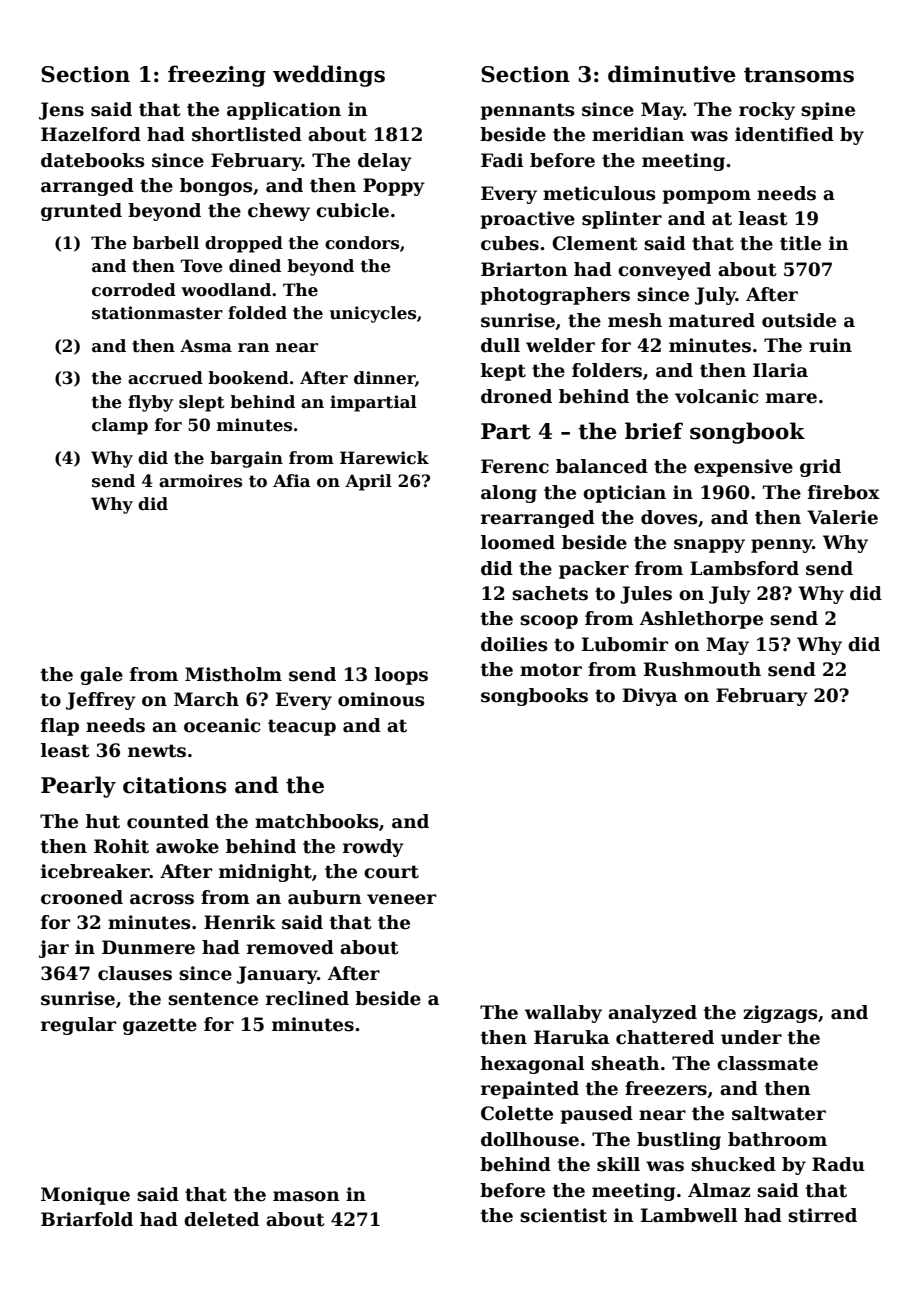  Describe the element at coordinates (217, 76) in the document. I see `freezing` at that location.
